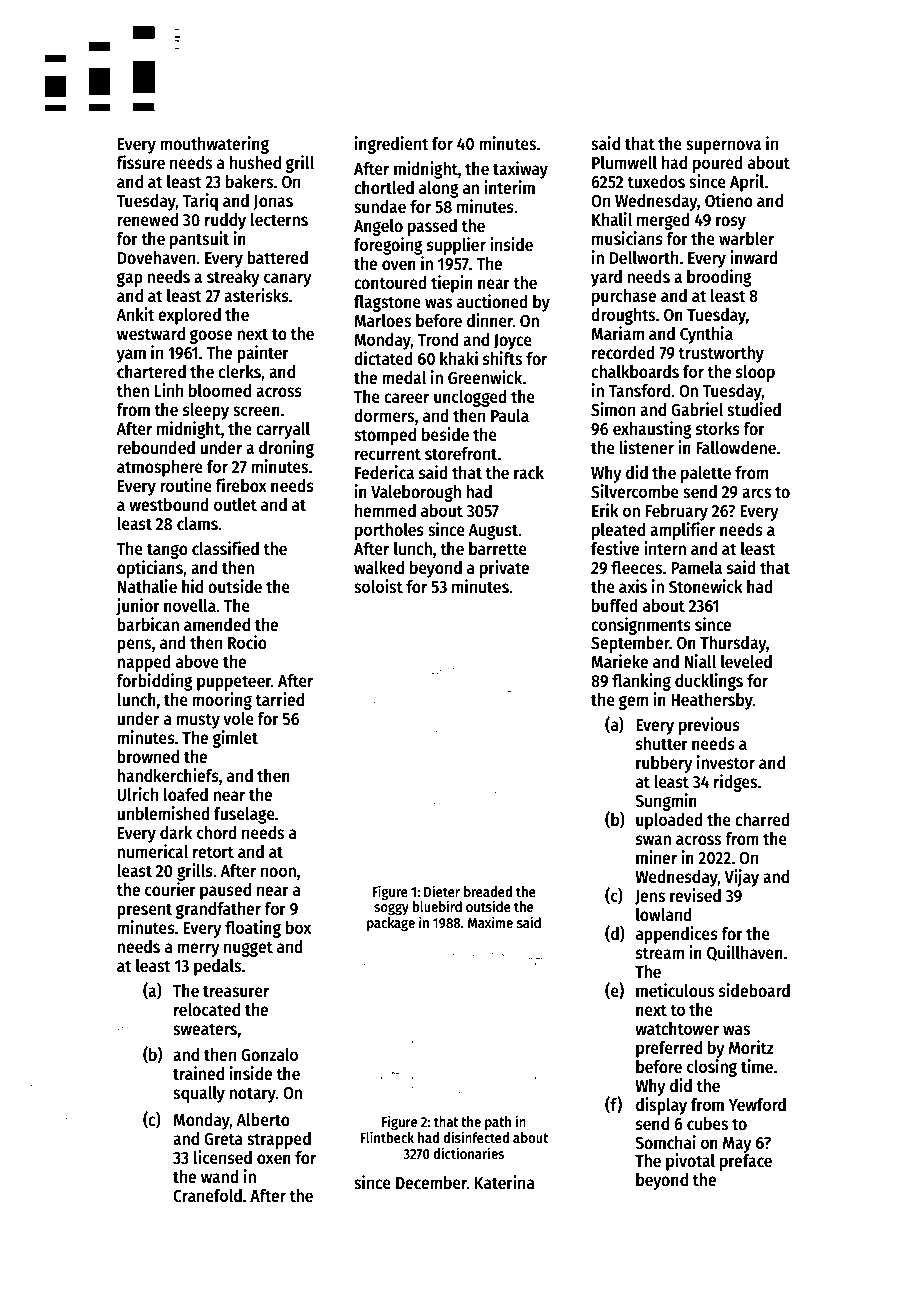  What do you see at coordinates (255, 163) in the page?
I see `hushed` at bounding box center [255, 163].
